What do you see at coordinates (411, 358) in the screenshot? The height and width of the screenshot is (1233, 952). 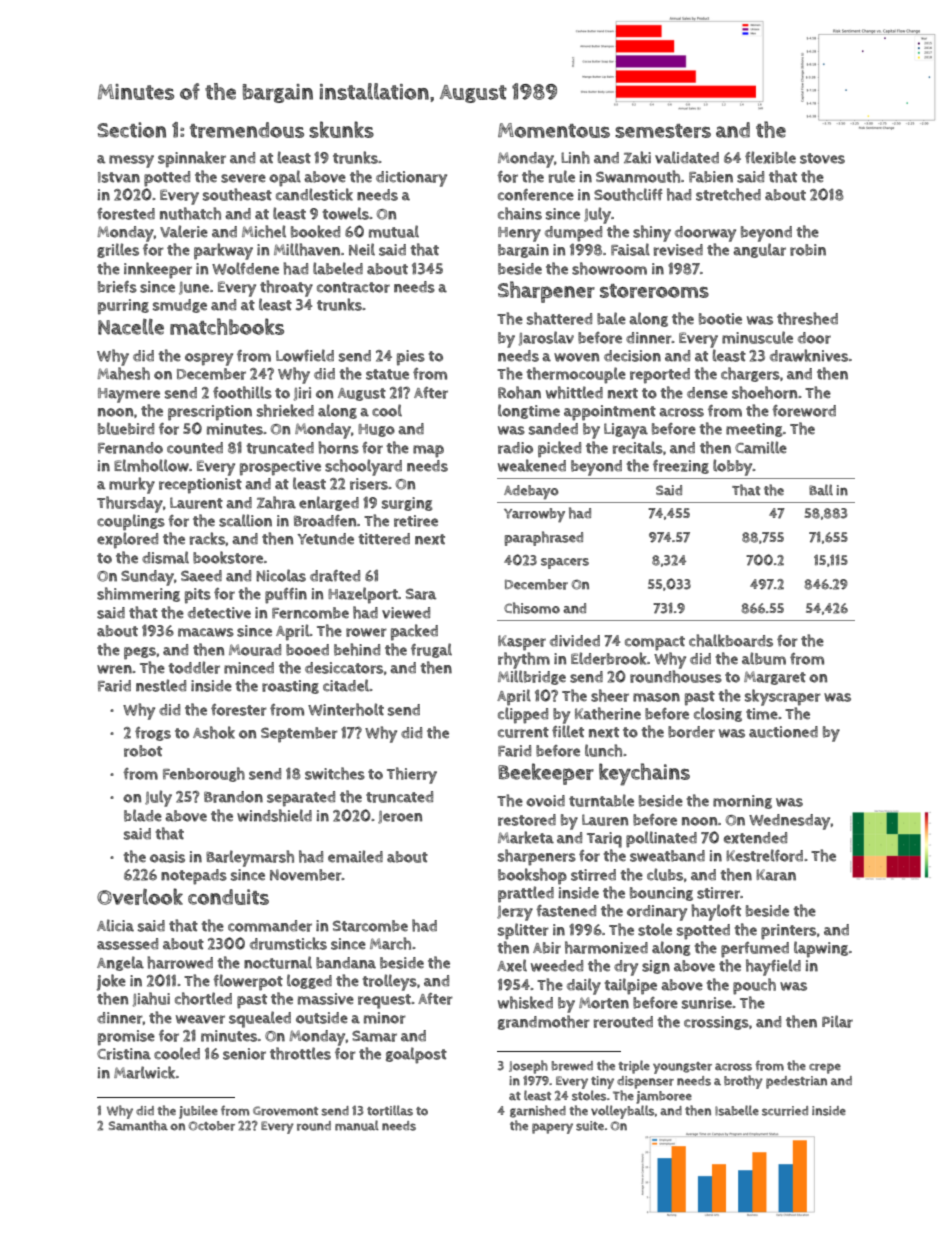 I see `pies` at bounding box center [411, 358].
